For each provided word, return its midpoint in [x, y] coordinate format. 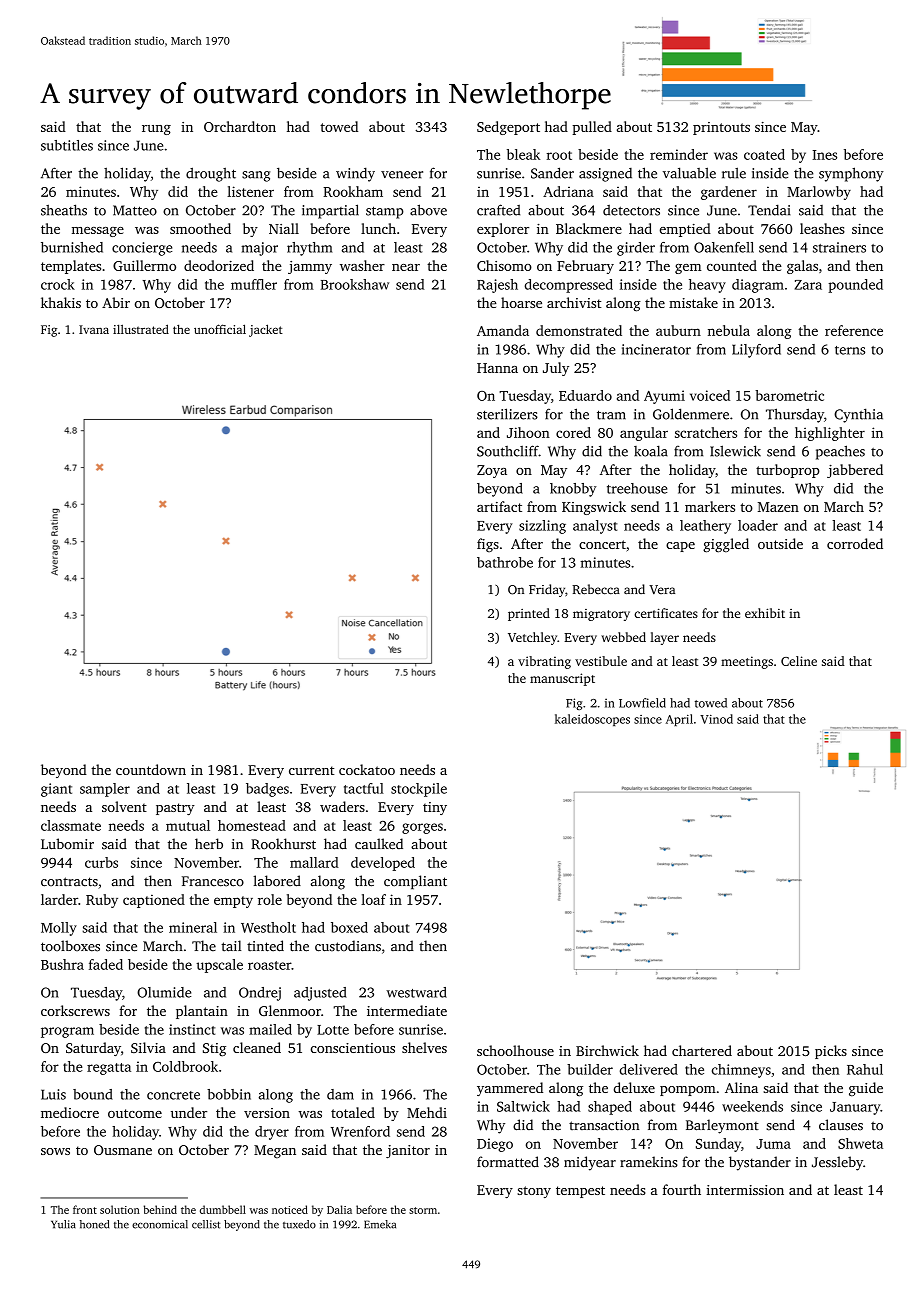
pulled [592, 128]
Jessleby [837, 1163]
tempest [580, 1192]
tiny [435, 808]
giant [56, 790]
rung [156, 130]
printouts [721, 128]
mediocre [70, 1112]
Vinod [716, 719]
